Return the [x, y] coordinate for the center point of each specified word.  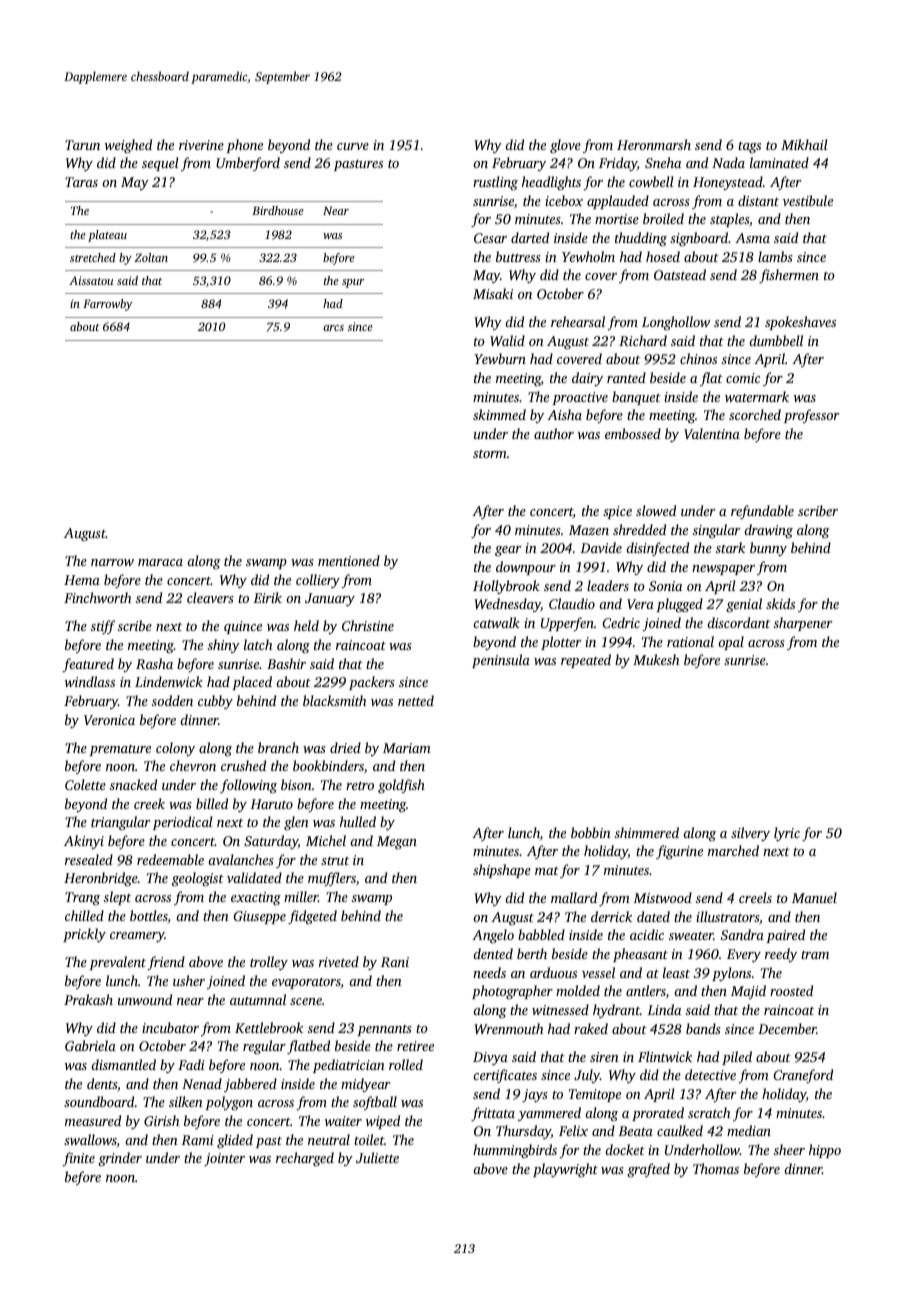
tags [749, 147]
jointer [224, 1159]
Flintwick [665, 1056]
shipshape [502, 871]
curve [353, 146]
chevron [193, 765]
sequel [160, 164]
